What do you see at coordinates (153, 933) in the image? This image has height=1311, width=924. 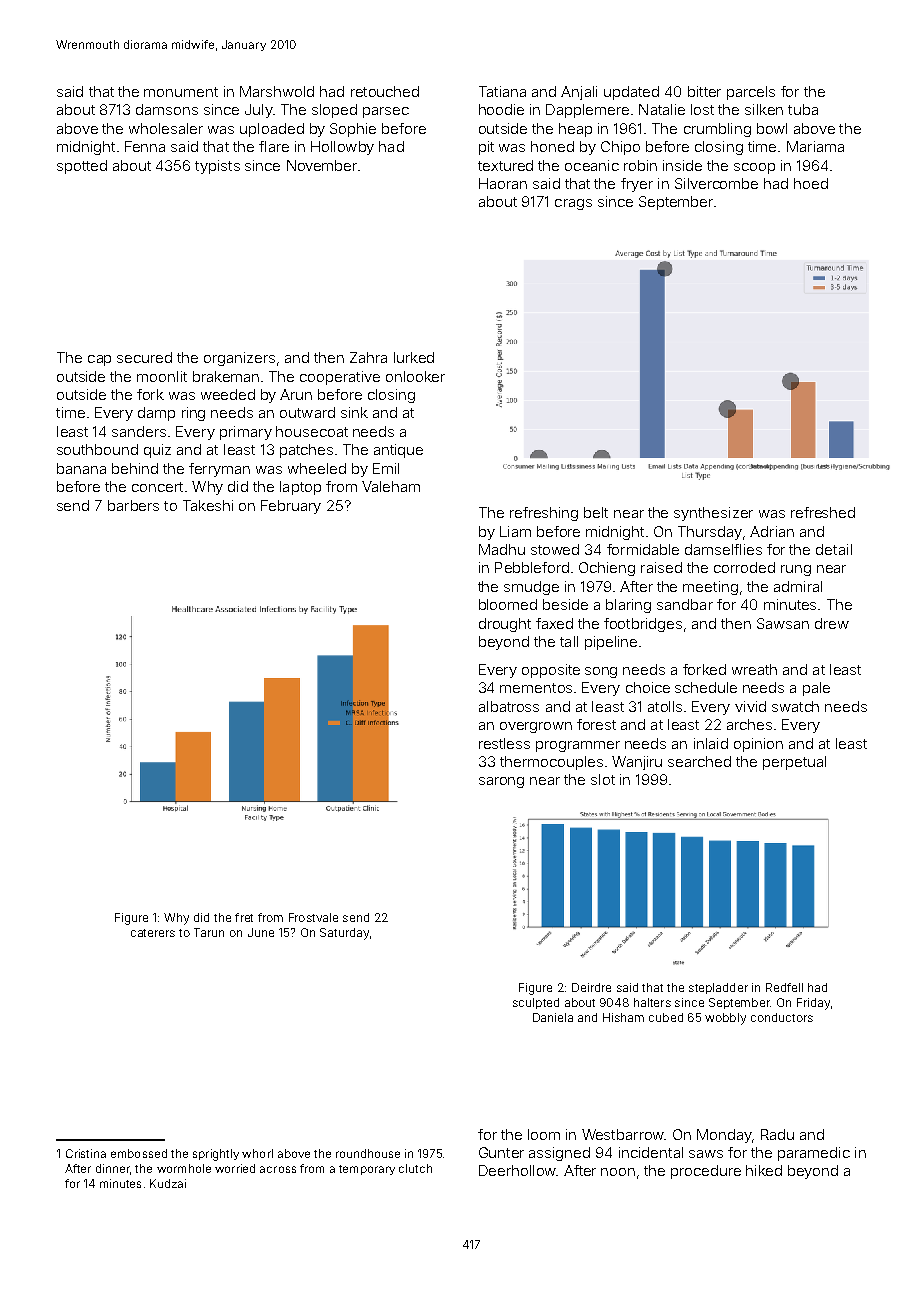 I see `caterers` at bounding box center [153, 933].
